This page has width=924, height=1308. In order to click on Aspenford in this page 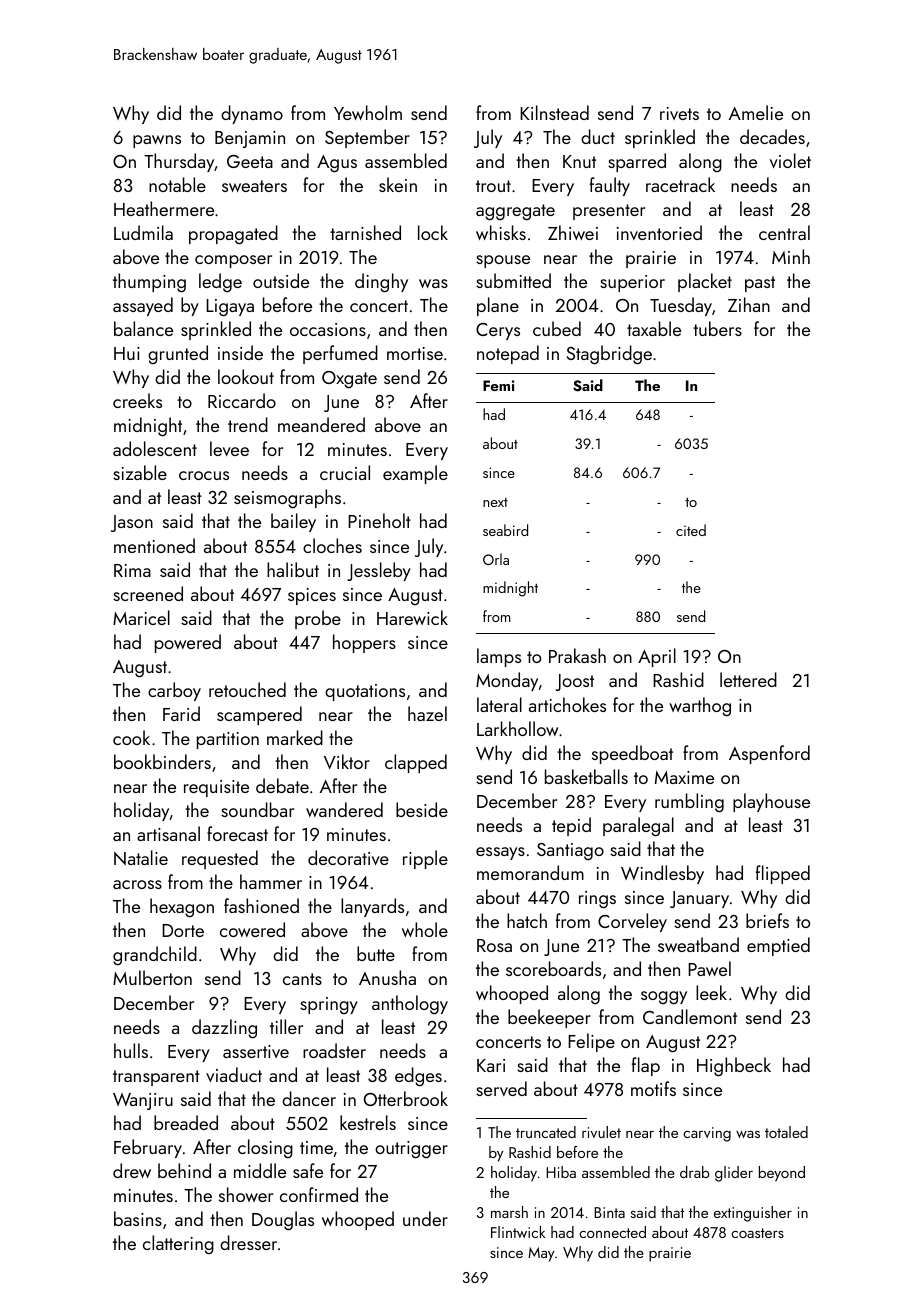, I will do `click(769, 754)`.
